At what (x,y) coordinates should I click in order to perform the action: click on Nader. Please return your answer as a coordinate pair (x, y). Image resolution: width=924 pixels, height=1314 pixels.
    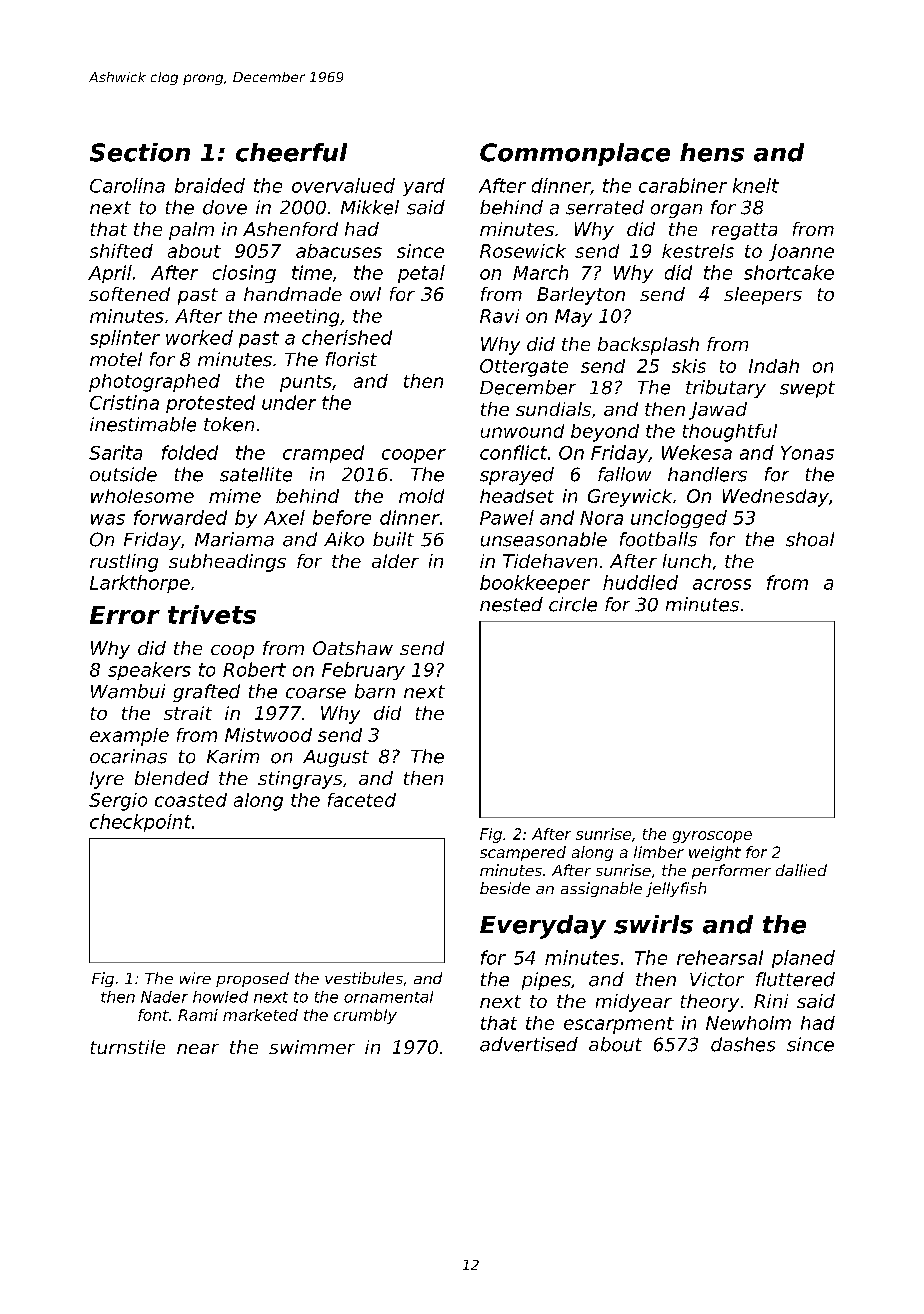
    Looking at the image, I should click on (164, 997).
